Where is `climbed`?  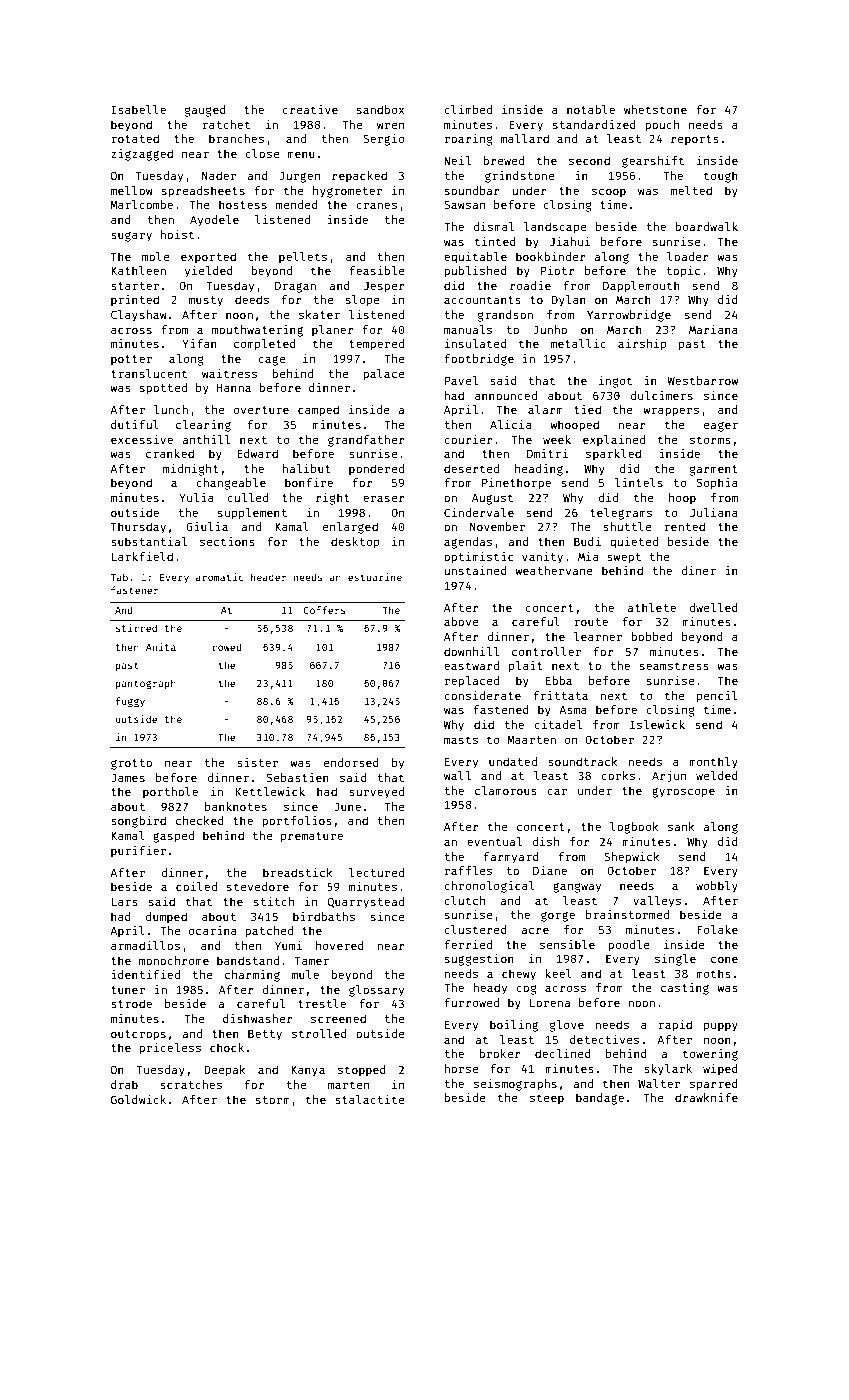
climbed is located at coordinates (468, 109).
